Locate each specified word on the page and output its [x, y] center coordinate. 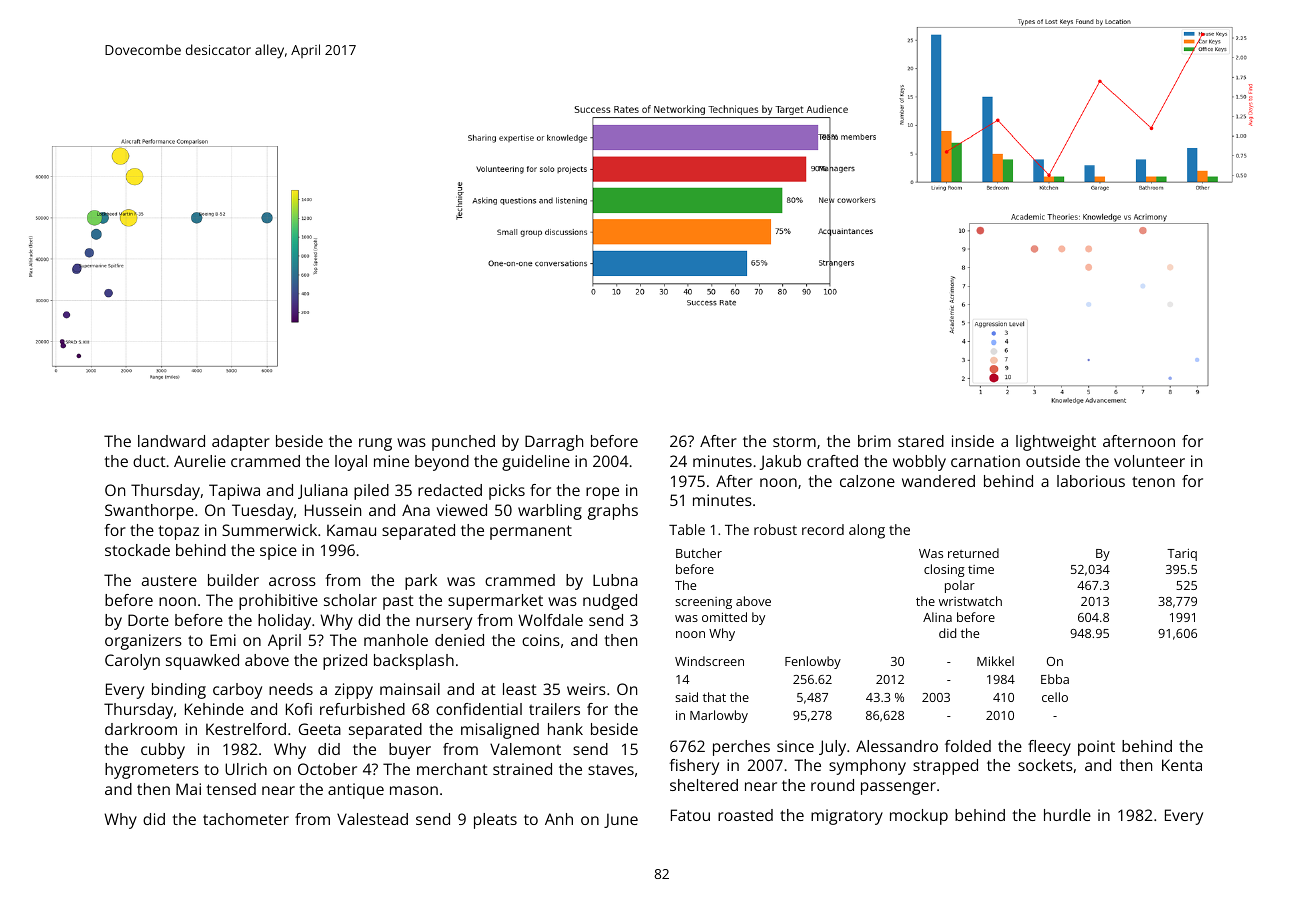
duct [149, 461]
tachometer [246, 819]
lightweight [1056, 443]
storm [794, 441]
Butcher [699, 553]
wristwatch [970, 601]
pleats [495, 821]
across [292, 581]
